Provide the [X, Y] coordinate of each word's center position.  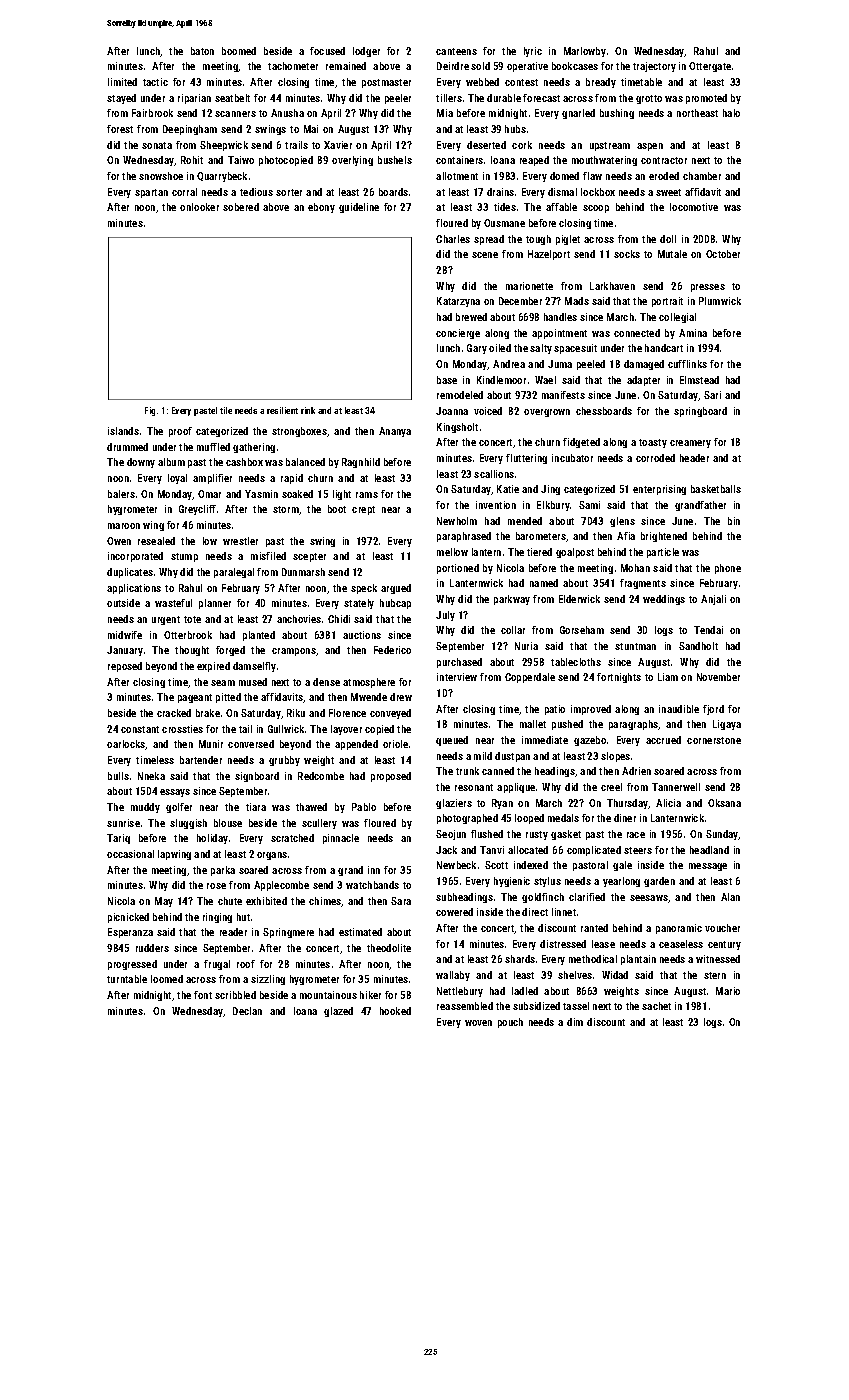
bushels [395, 160]
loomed [167, 979]
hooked [395, 1011]
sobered [241, 207]
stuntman [635, 646]
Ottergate [710, 67]
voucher [722, 928]
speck [364, 589]
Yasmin [261, 494]
